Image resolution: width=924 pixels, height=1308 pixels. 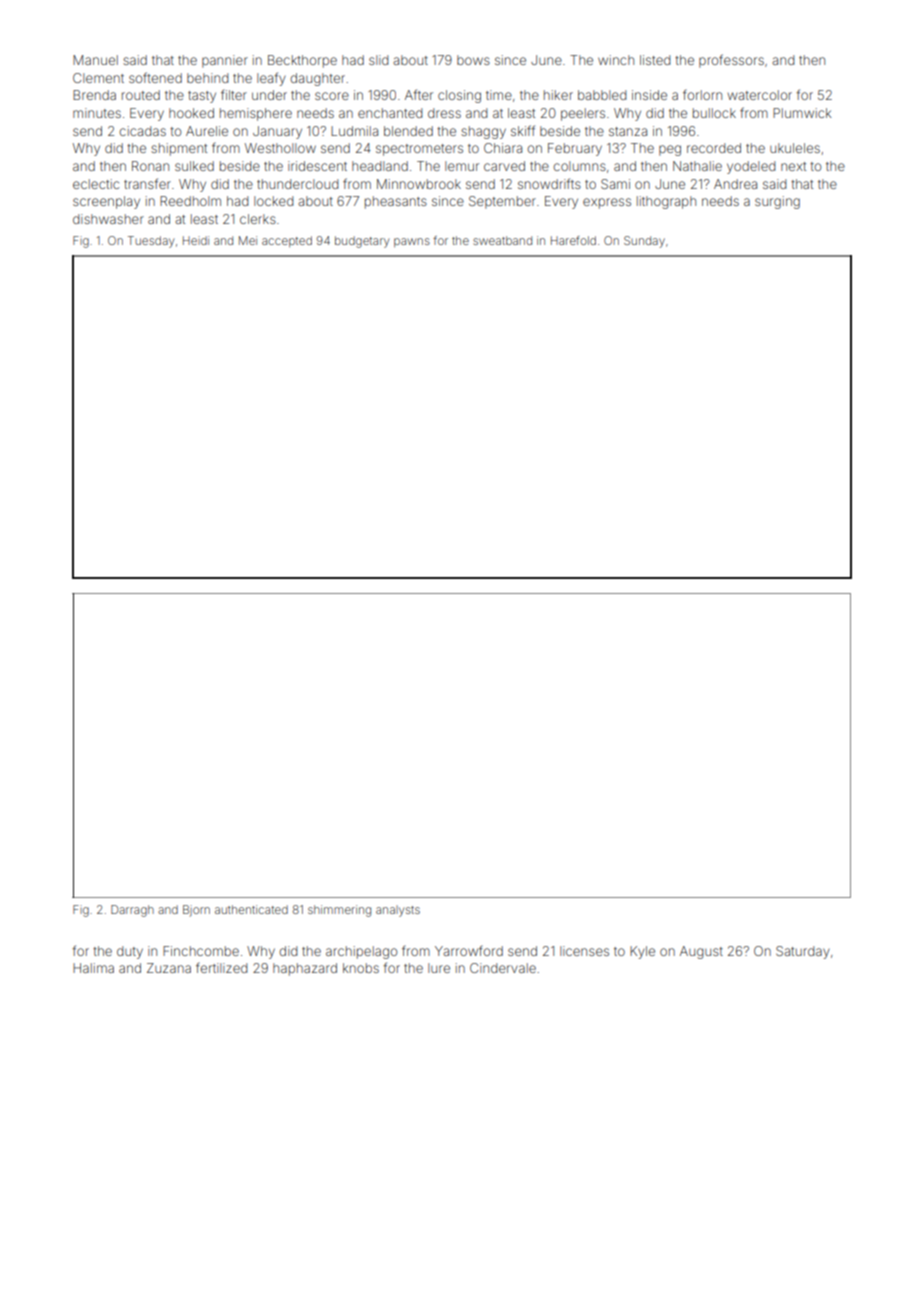 What do you see at coordinates (339, 911) in the document?
I see `shimmering` at bounding box center [339, 911].
